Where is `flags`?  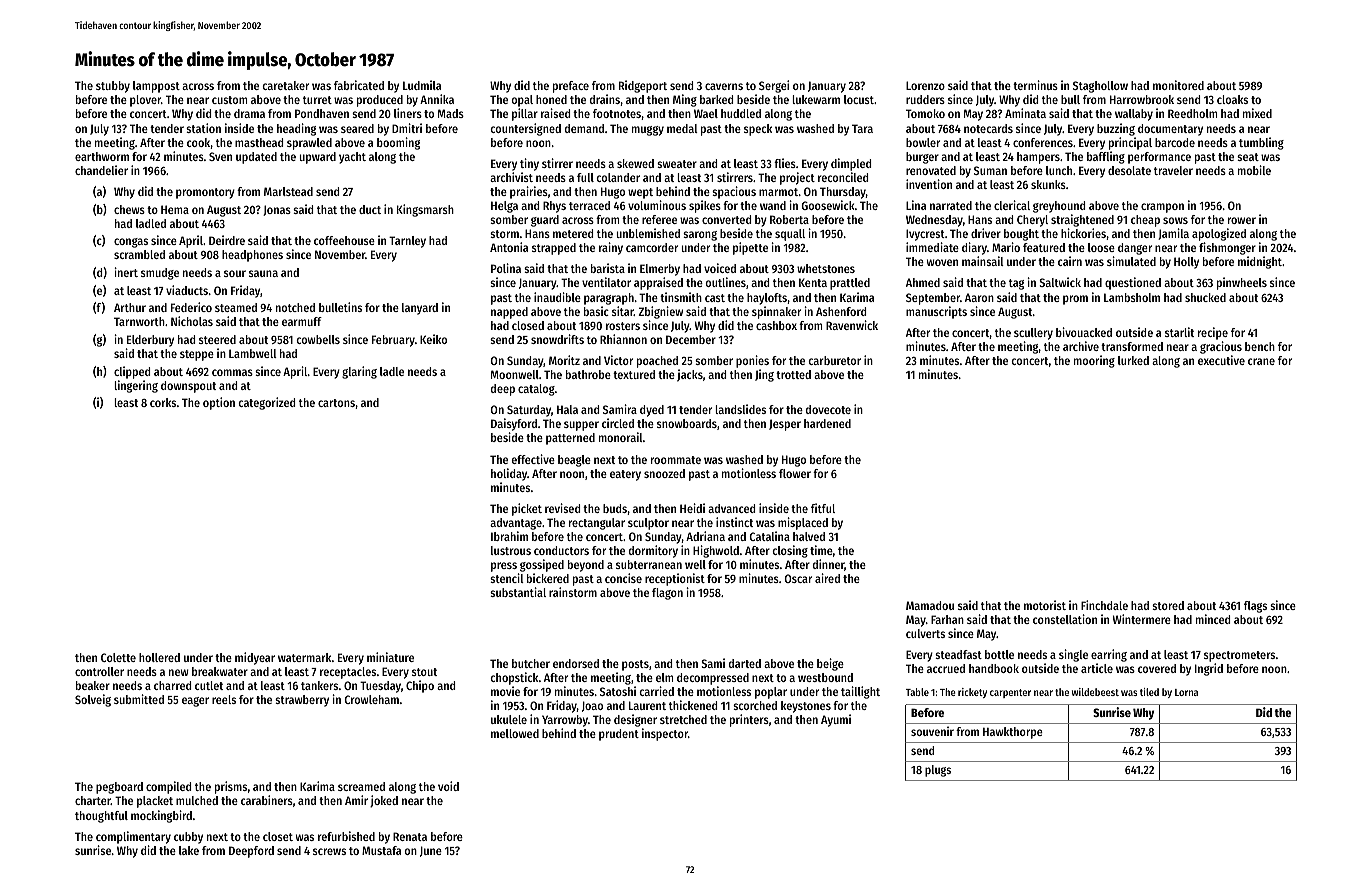
flags is located at coordinates (1255, 607).
